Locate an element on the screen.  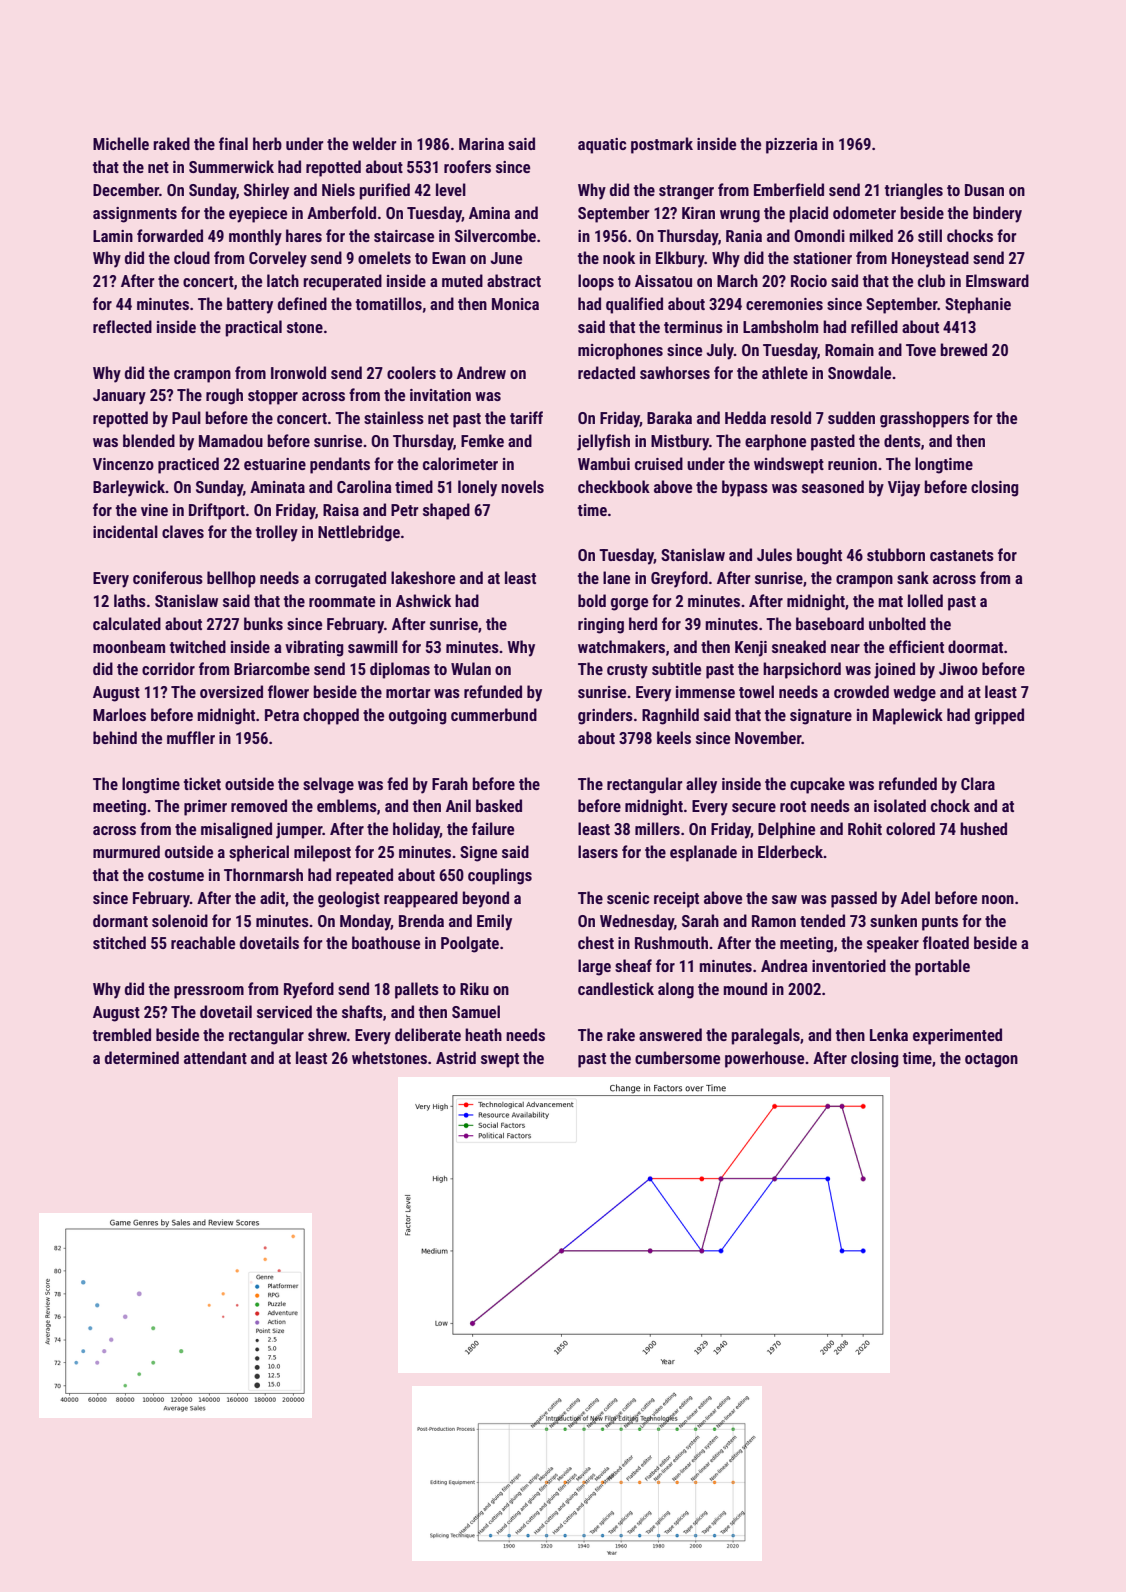
powerhouse is located at coordinates (764, 1059).
